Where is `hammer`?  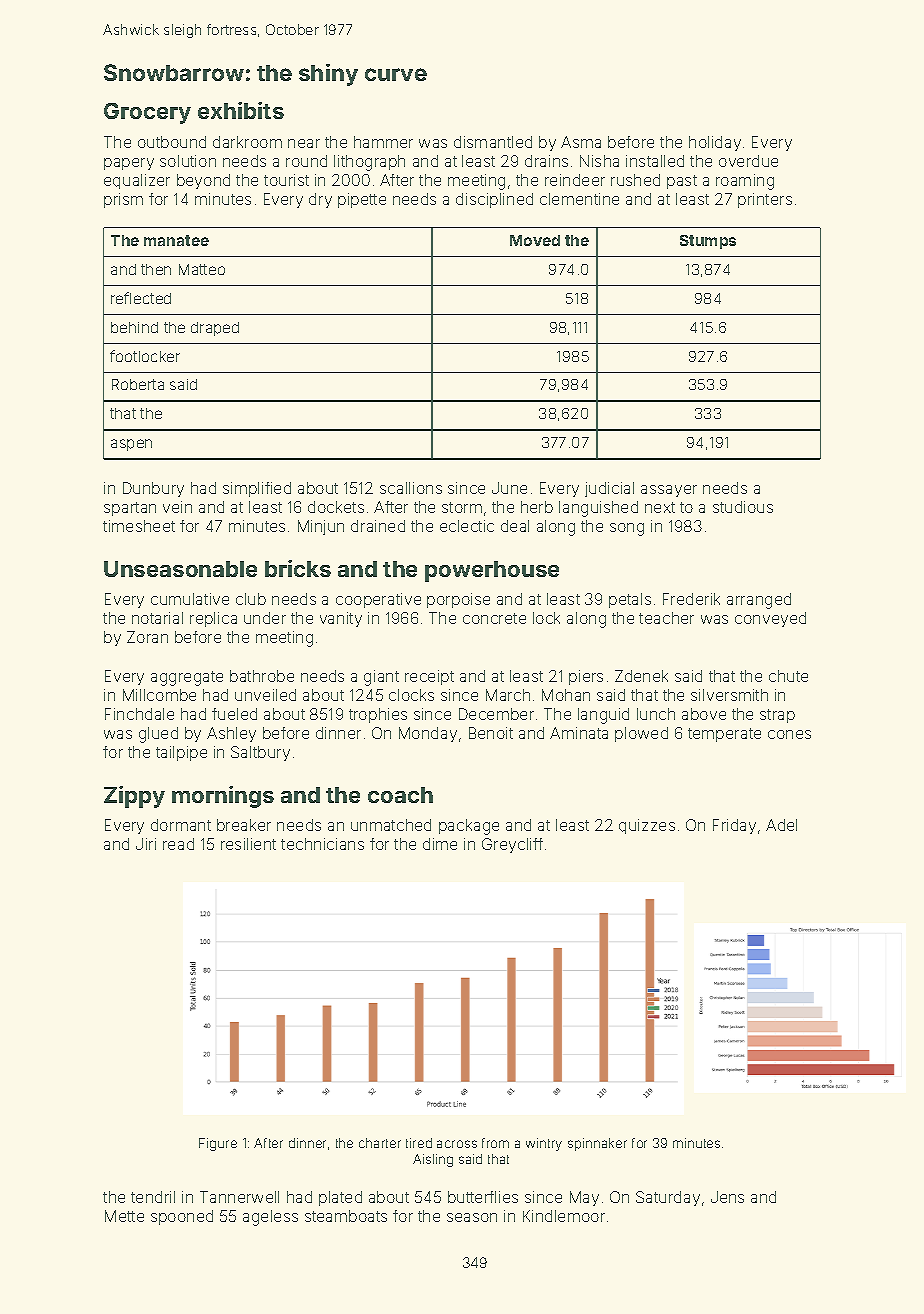 hammer is located at coordinates (383, 142).
